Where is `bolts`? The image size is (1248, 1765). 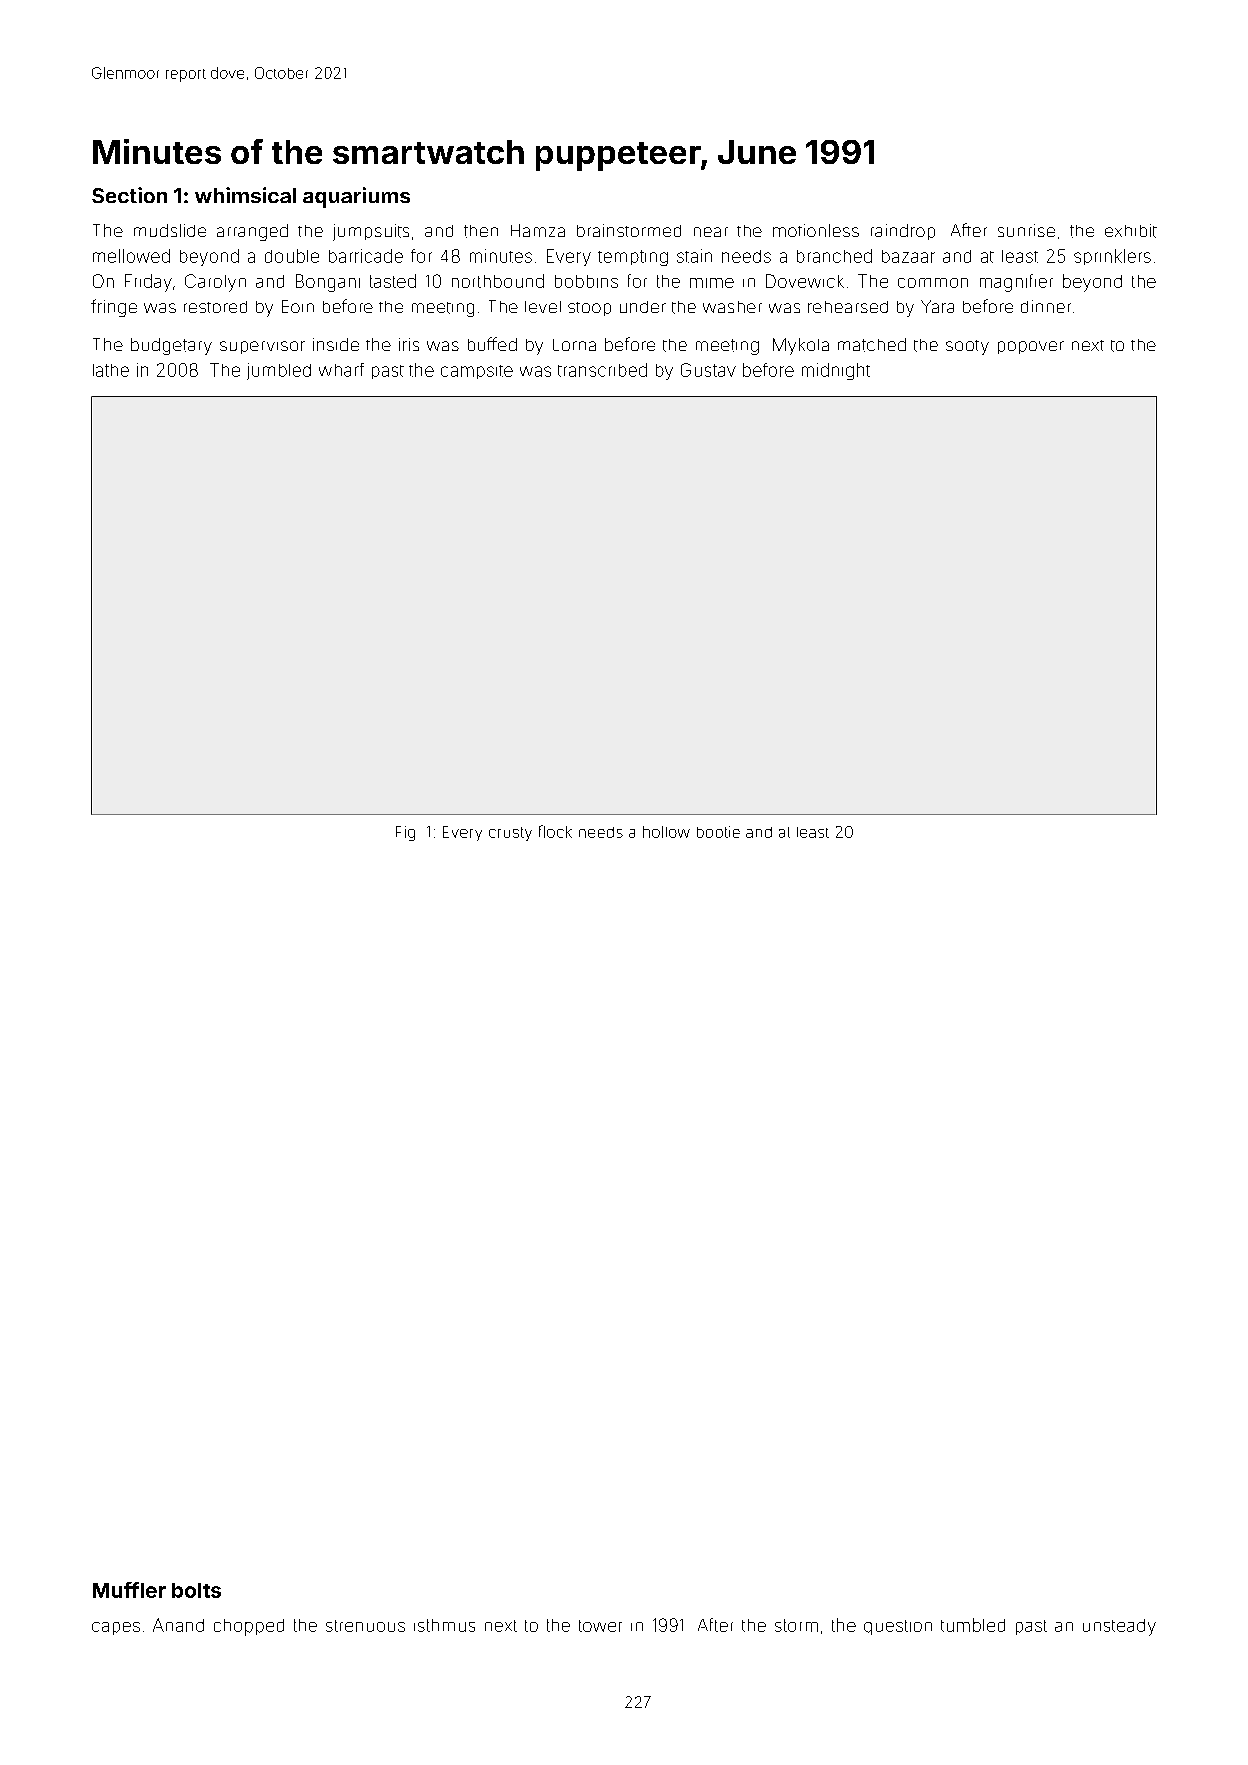 bolts is located at coordinates (196, 1590).
